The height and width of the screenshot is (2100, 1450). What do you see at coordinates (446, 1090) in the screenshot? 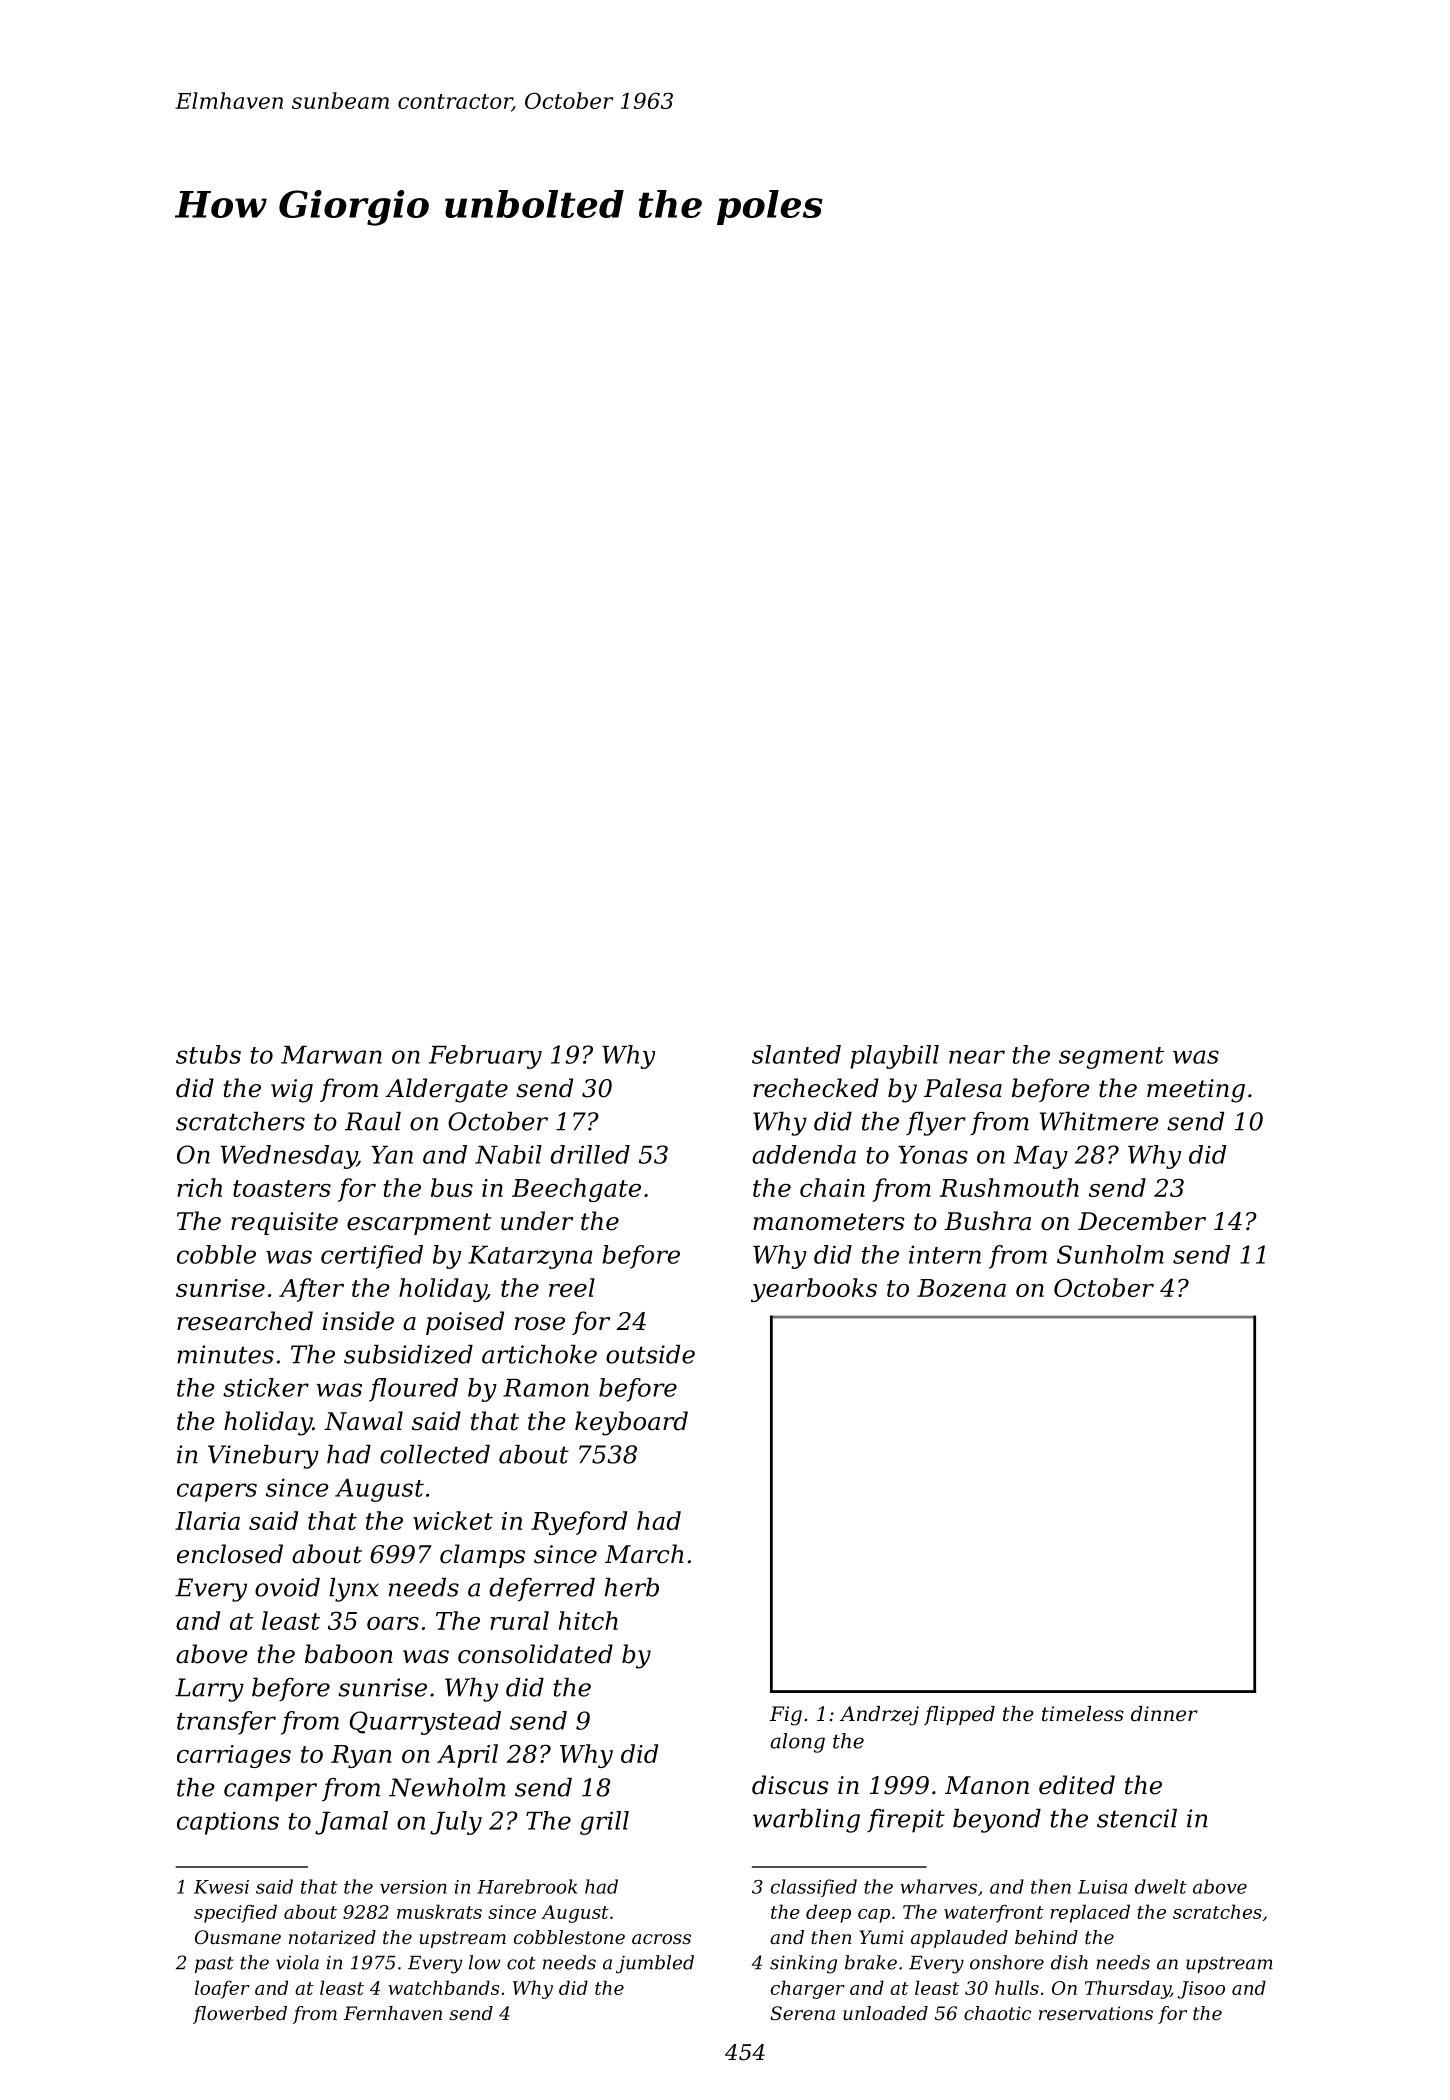
I see `Aldergate` at bounding box center [446, 1090].
